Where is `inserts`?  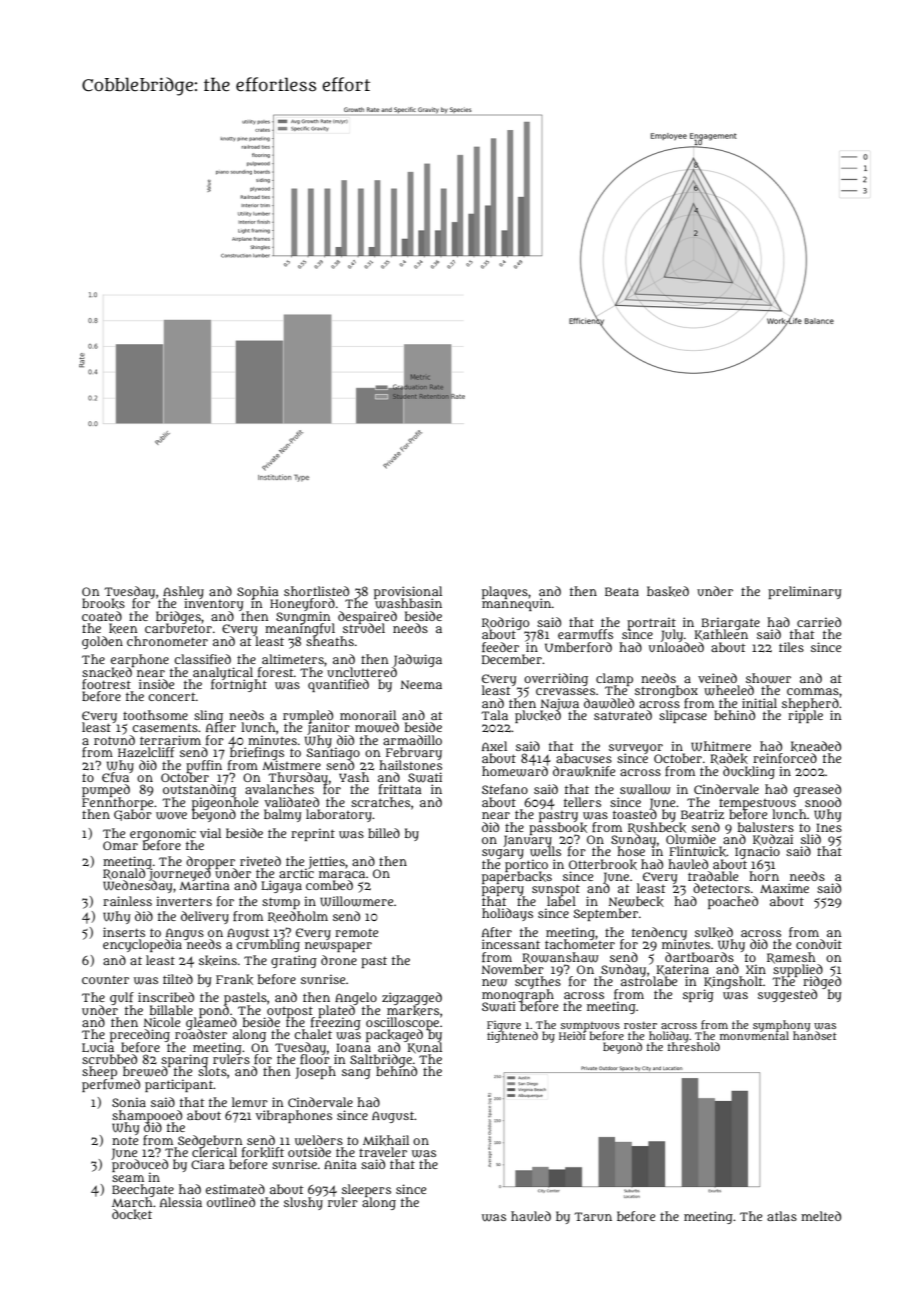 inserts is located at coordinates (124, 932).
